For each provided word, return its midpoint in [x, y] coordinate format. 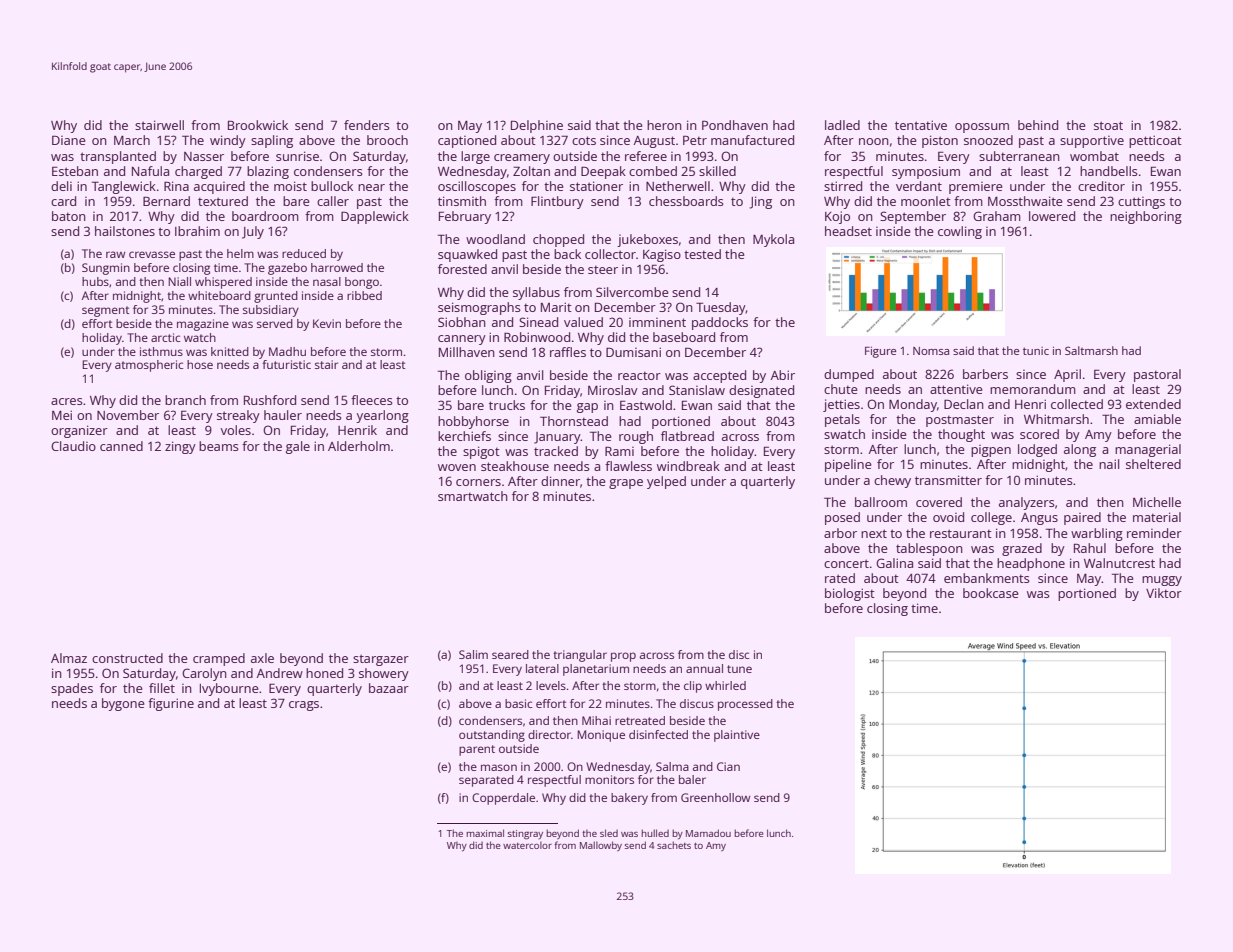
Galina [894, 563]
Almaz [69, 658]
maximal [485, 833]
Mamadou [708, 833]
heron [664, 125]
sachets [674, 845]
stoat [1108, 125]
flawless [628, 466]
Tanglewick [124, 187]
